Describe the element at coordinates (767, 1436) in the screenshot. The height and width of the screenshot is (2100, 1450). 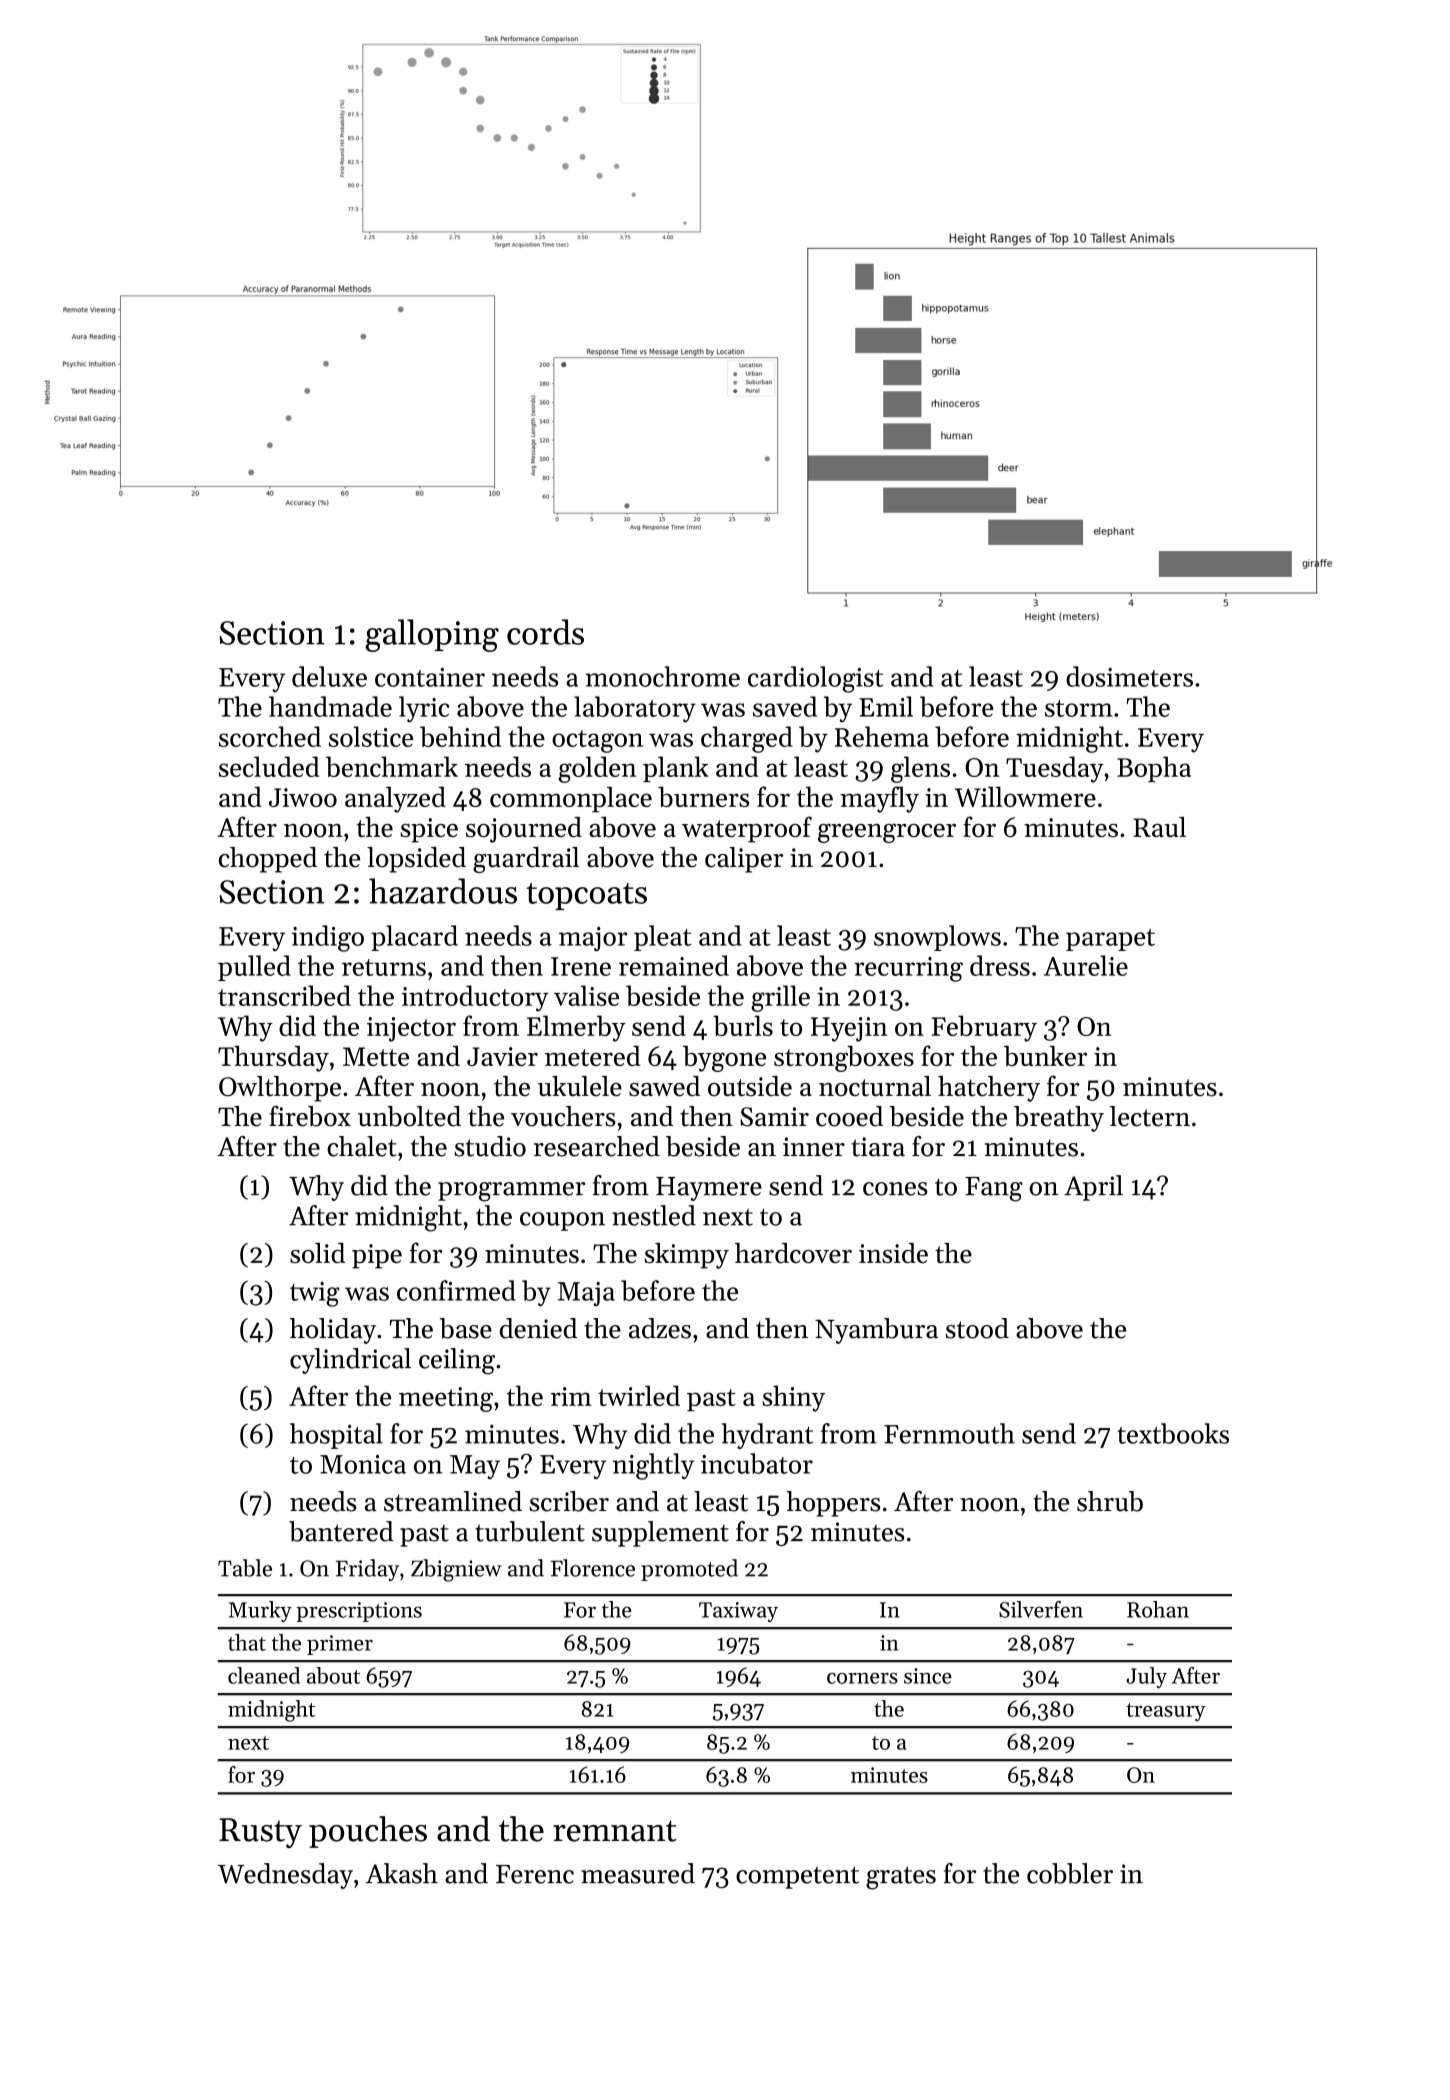
I see `hydrant` at that location.
